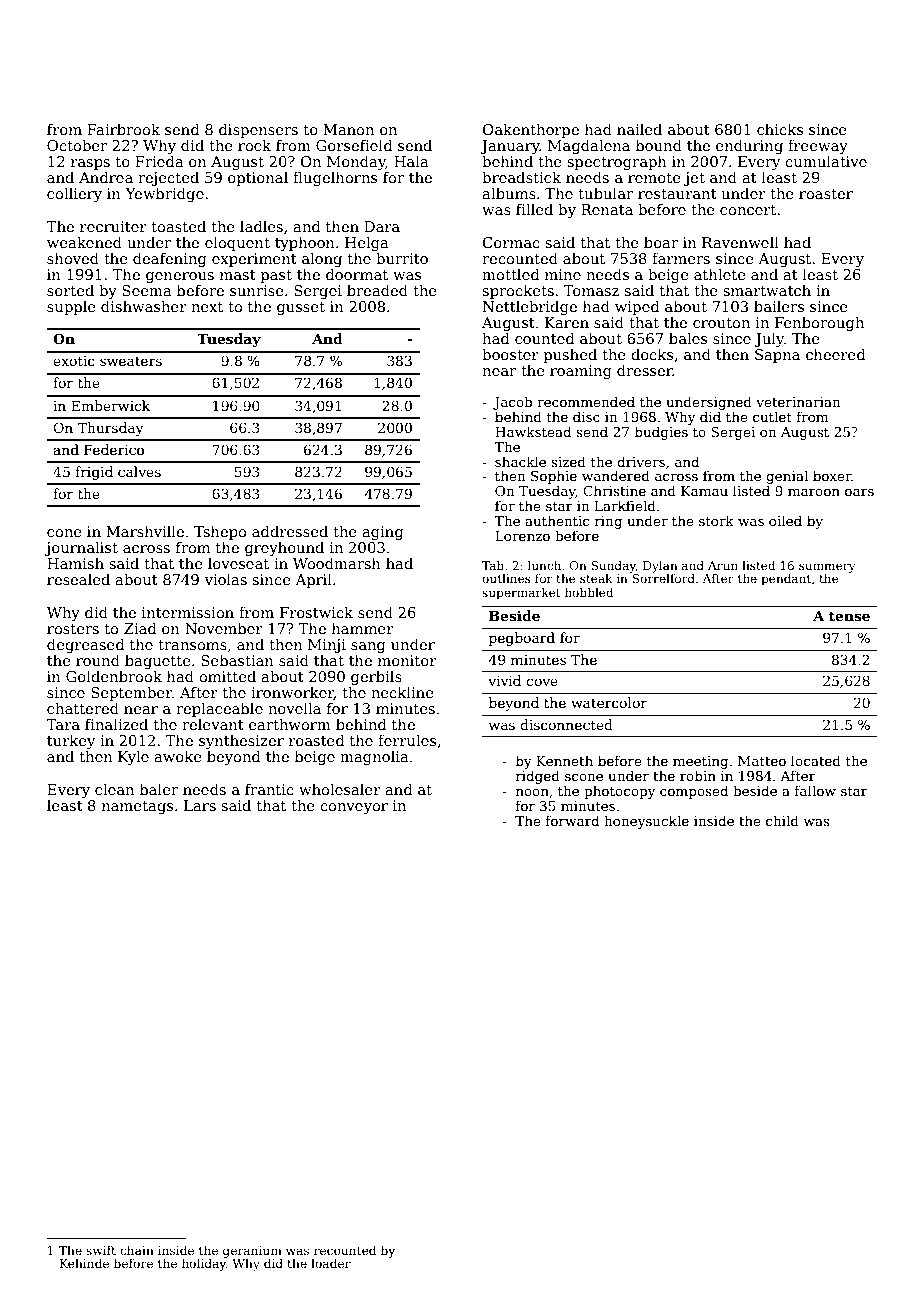  Describe the element at coordinates (354, 808) in the screenshot. I see `conveyor` at that location.
